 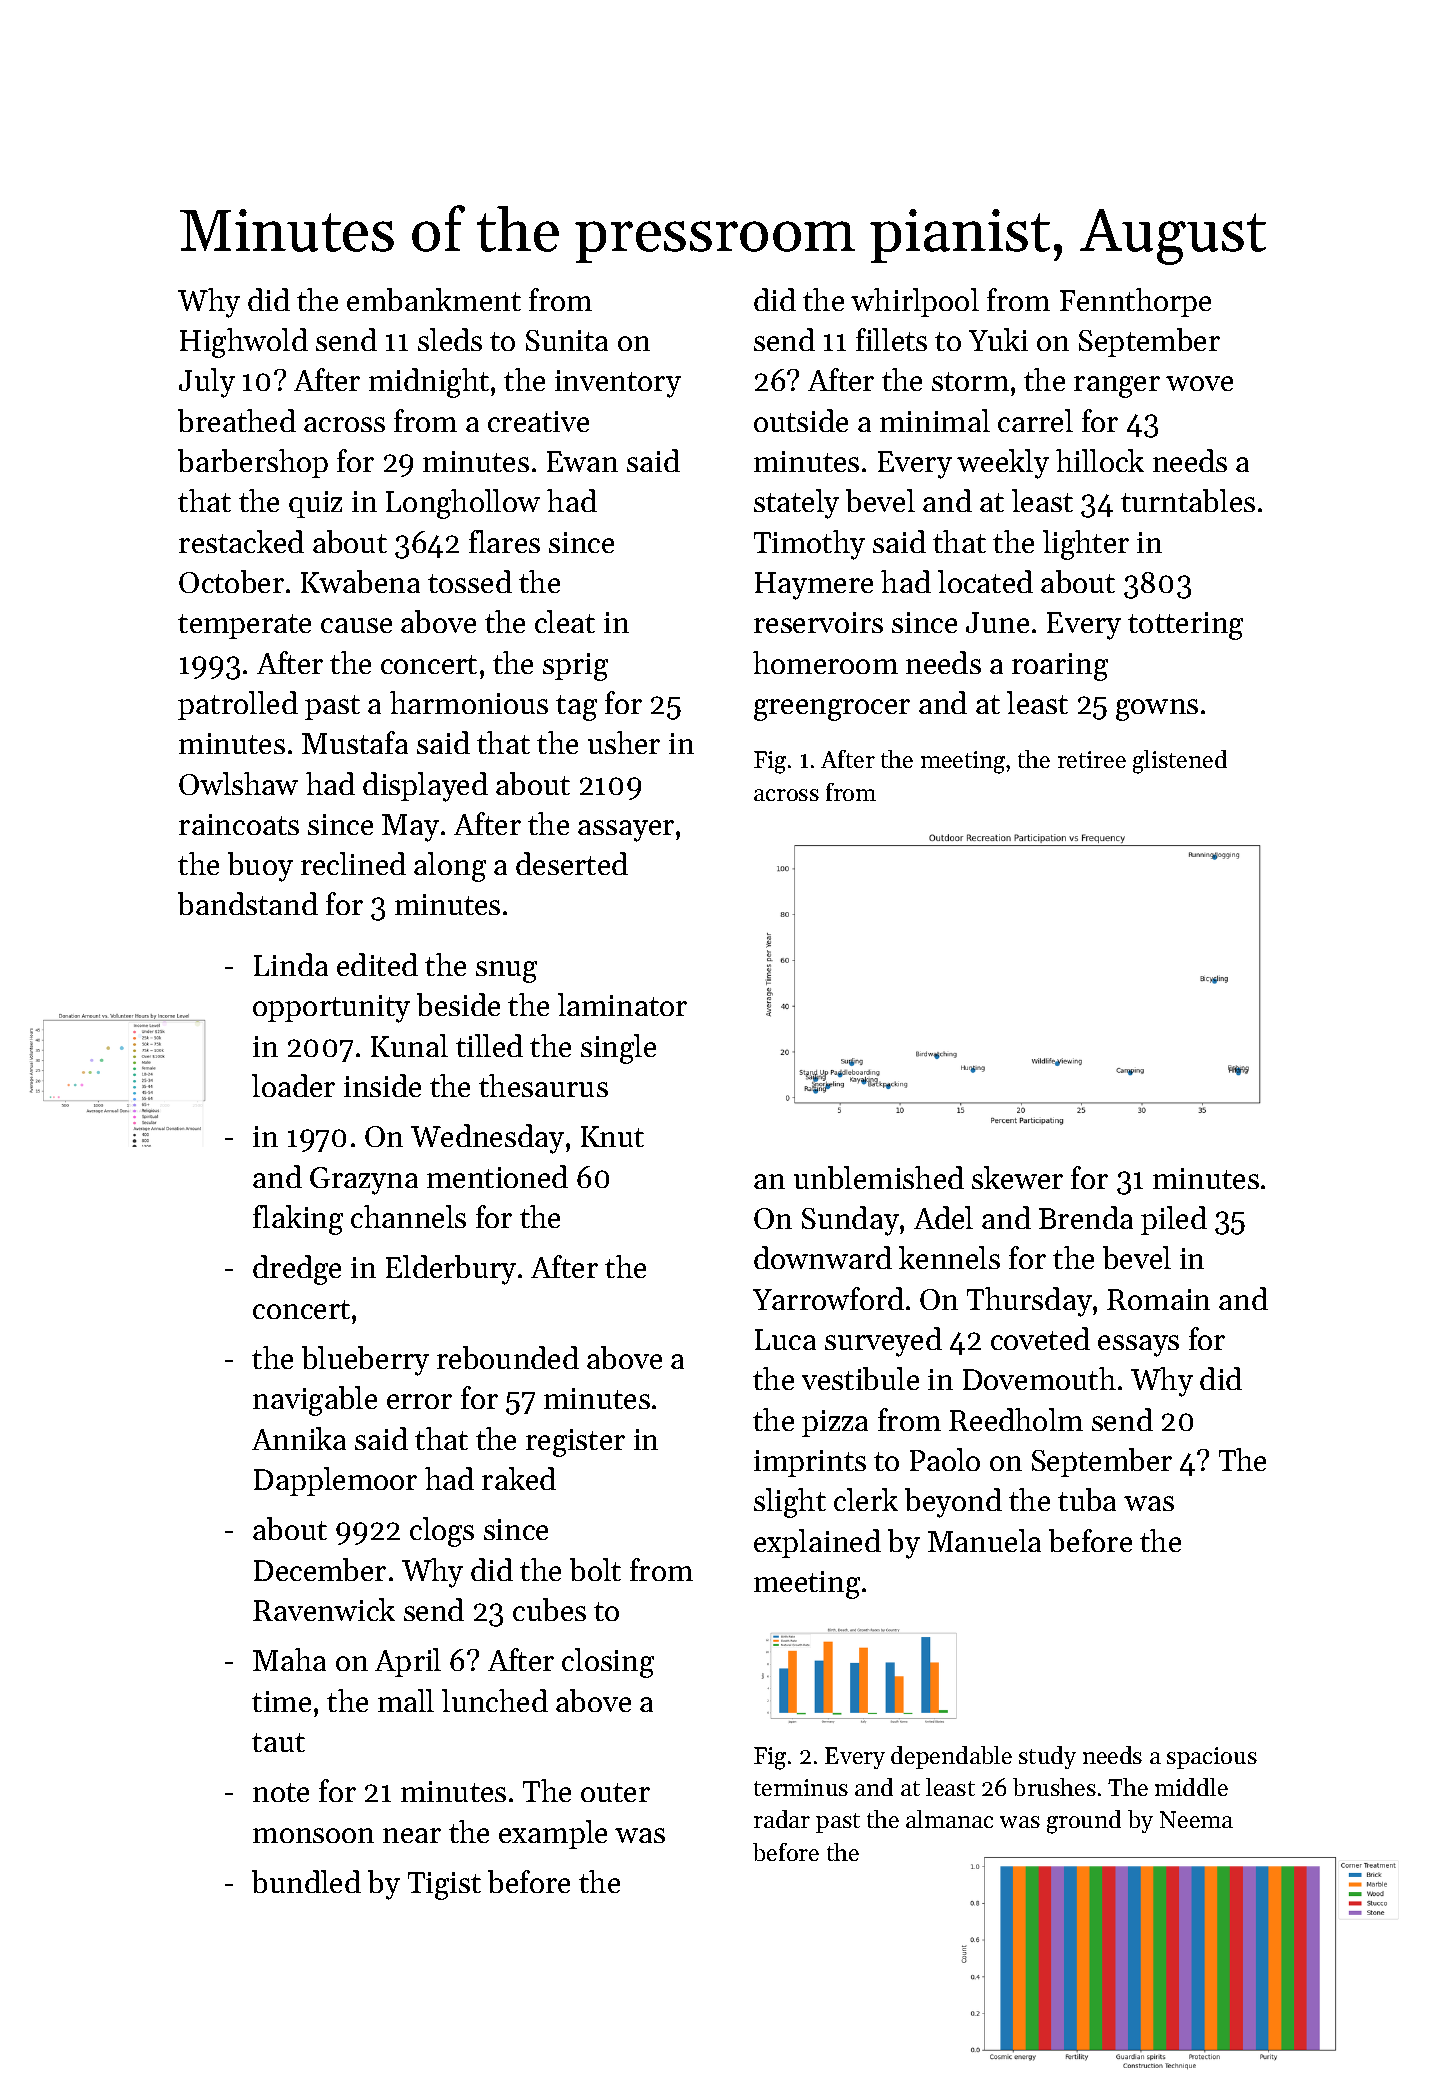 I want to click on Dapplemoor, so click(x=335, y=1481).
